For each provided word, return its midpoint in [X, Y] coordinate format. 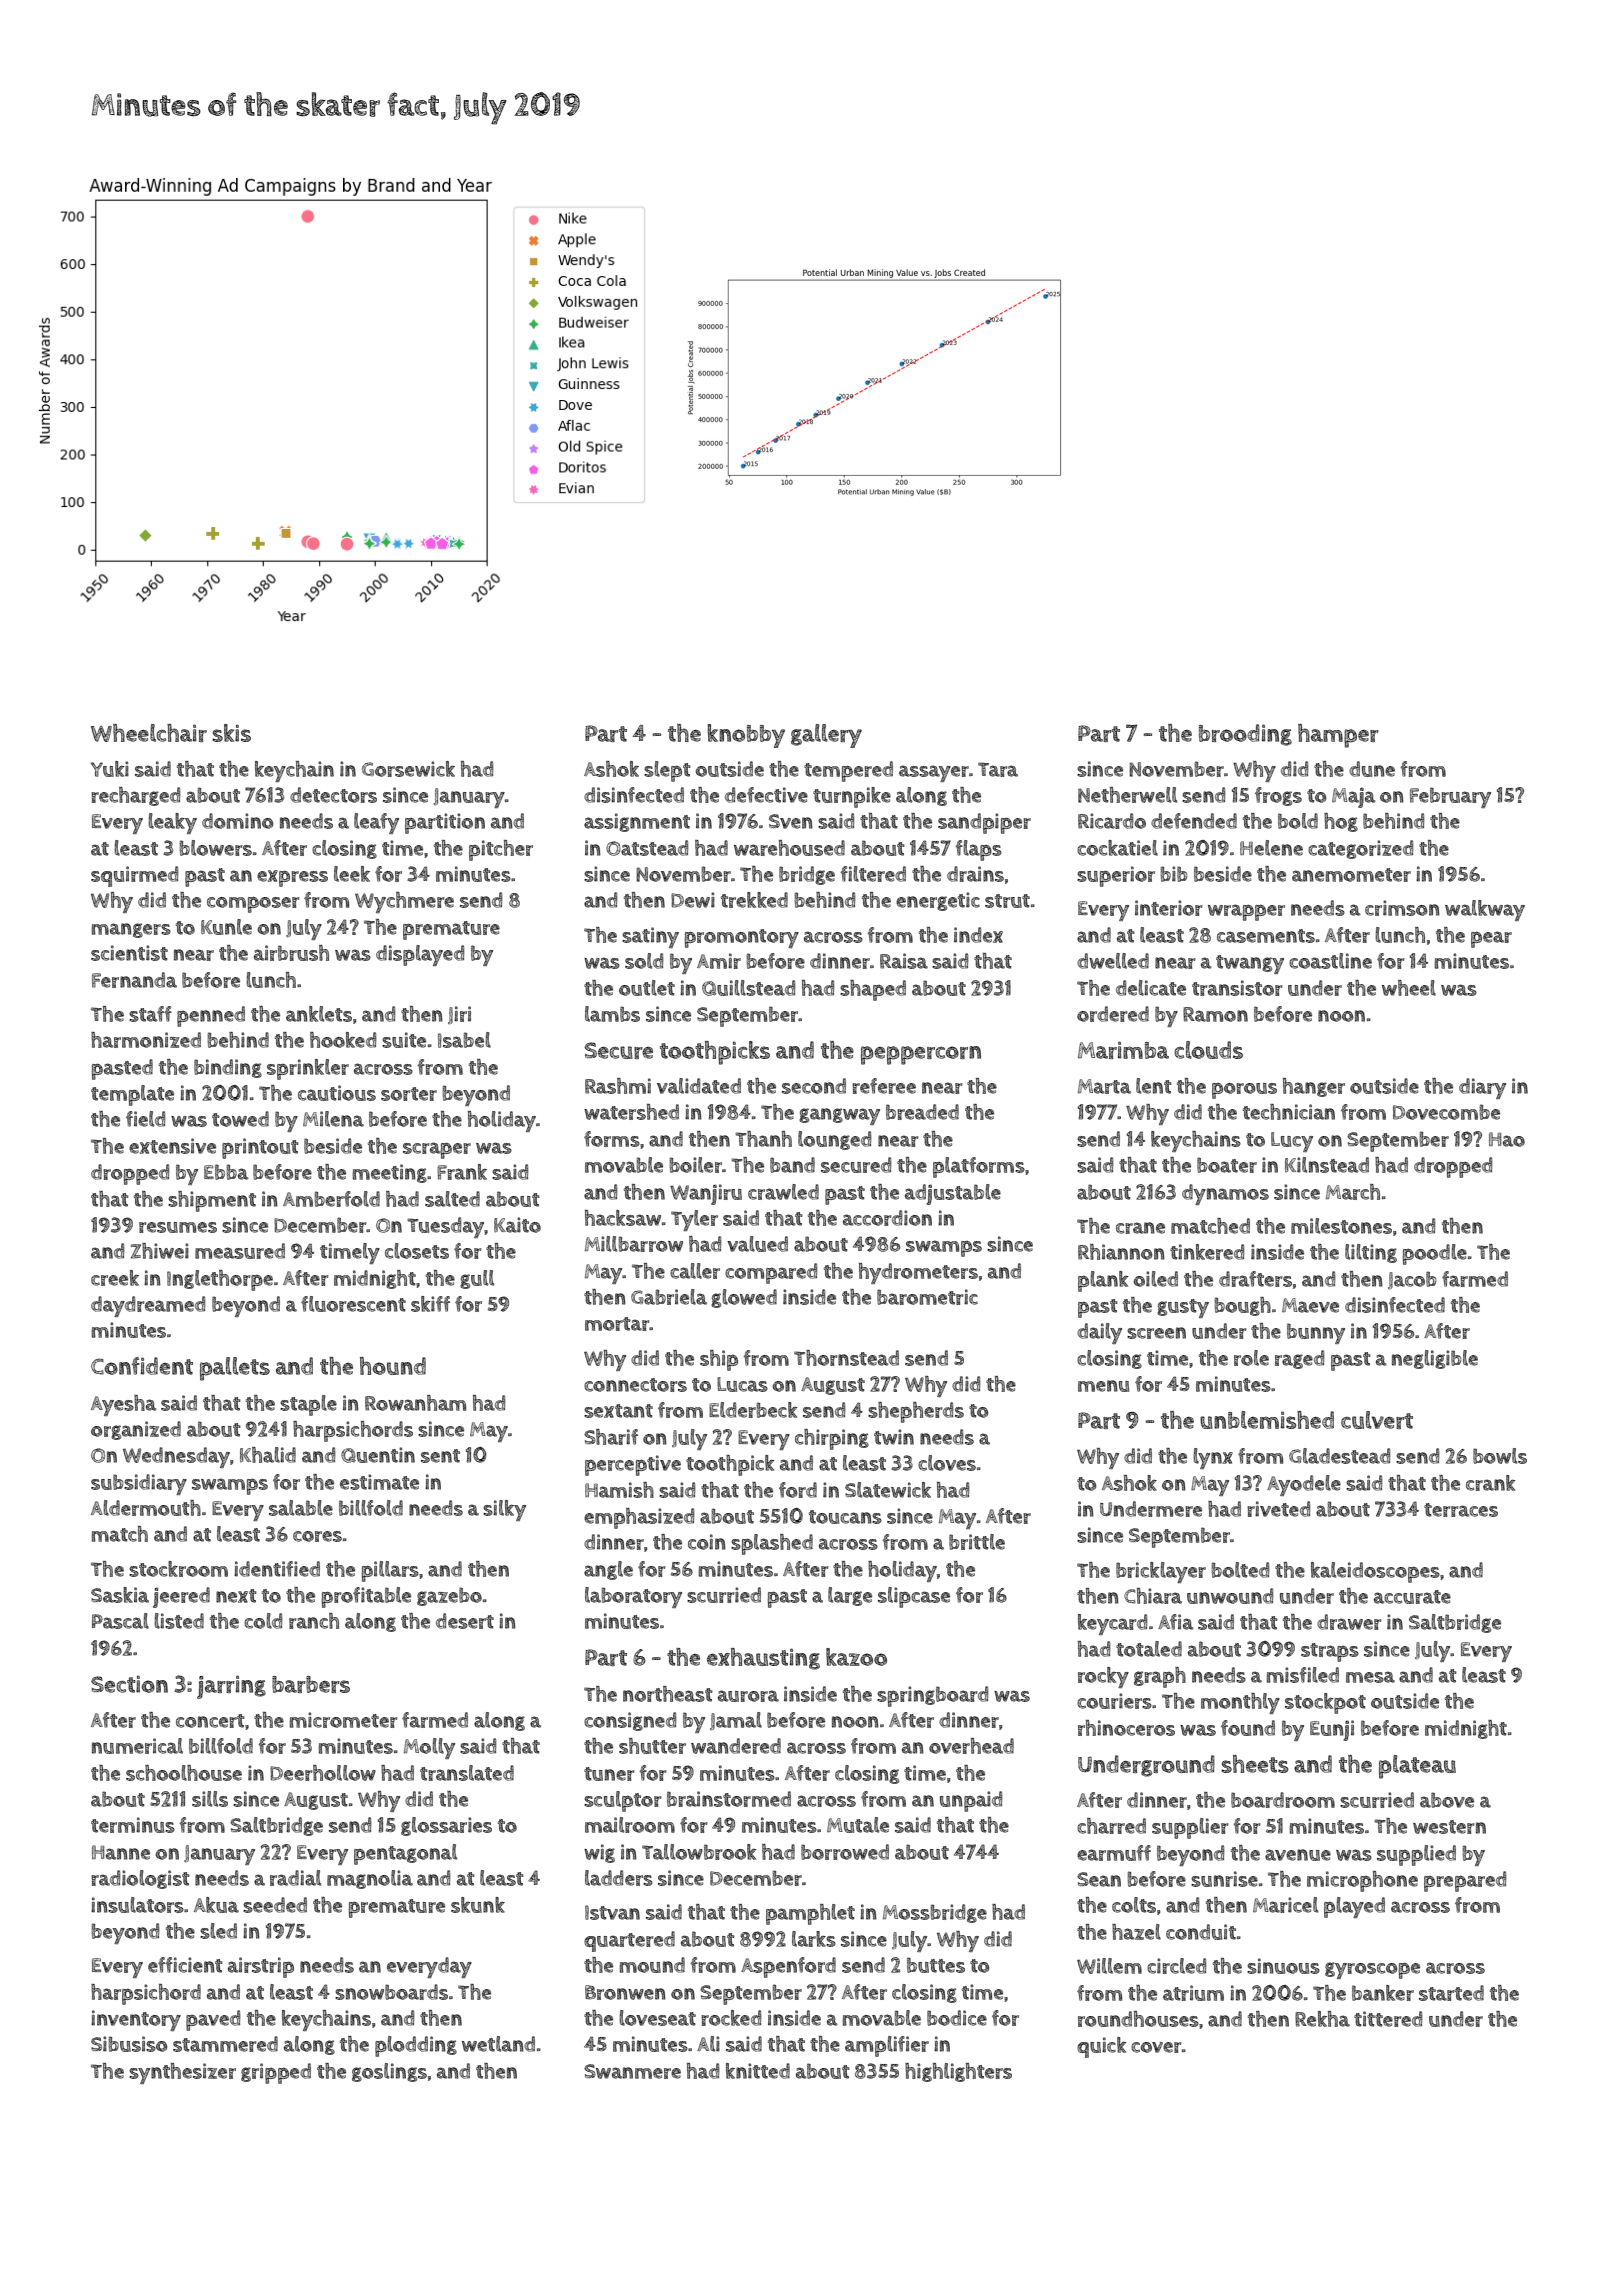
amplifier [887, 2046]
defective [766, 795]
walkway [1485, 910]
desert [465, 1621]
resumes [178, 1227]
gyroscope [1372, 1970]
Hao [1507, 1139]
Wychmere [404, 902]
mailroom [630, 1825]
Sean [1099, 1879]
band [792, 1165]
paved [213, 2020]
